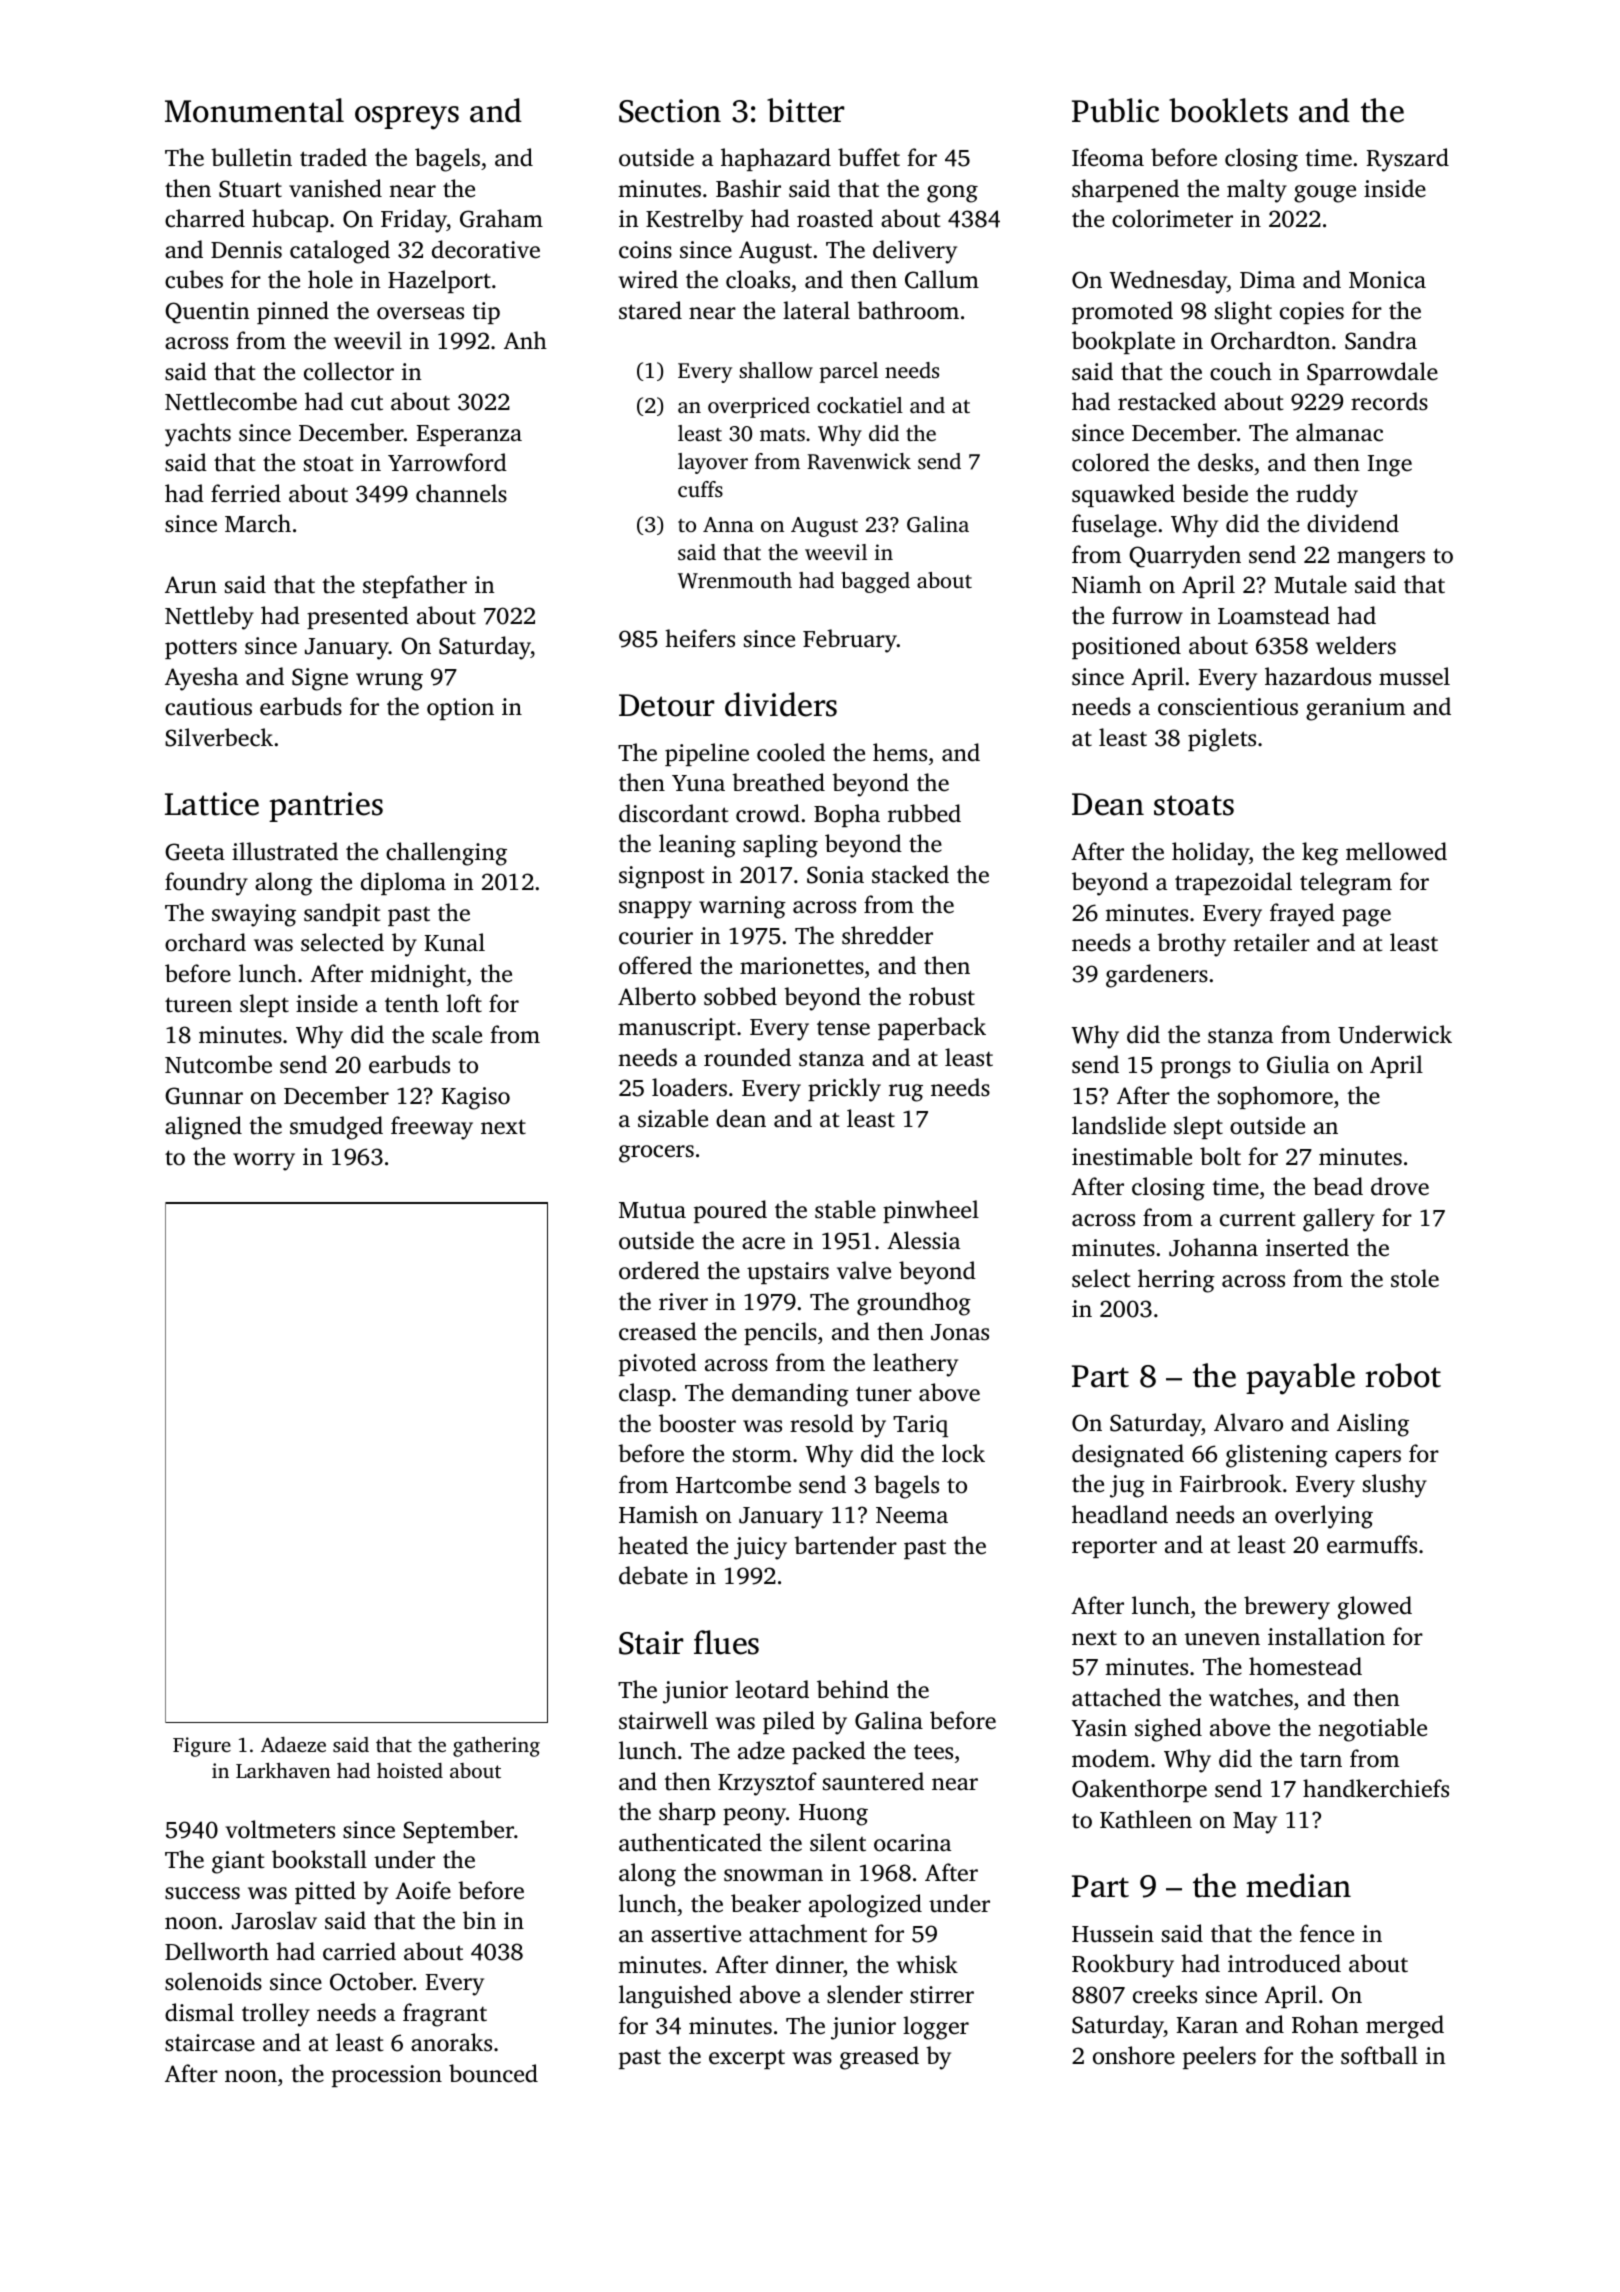 The image size is (1620, 2292). Describe the element at coordinates (879, 2058) in the document. I see `greased` at that location.
